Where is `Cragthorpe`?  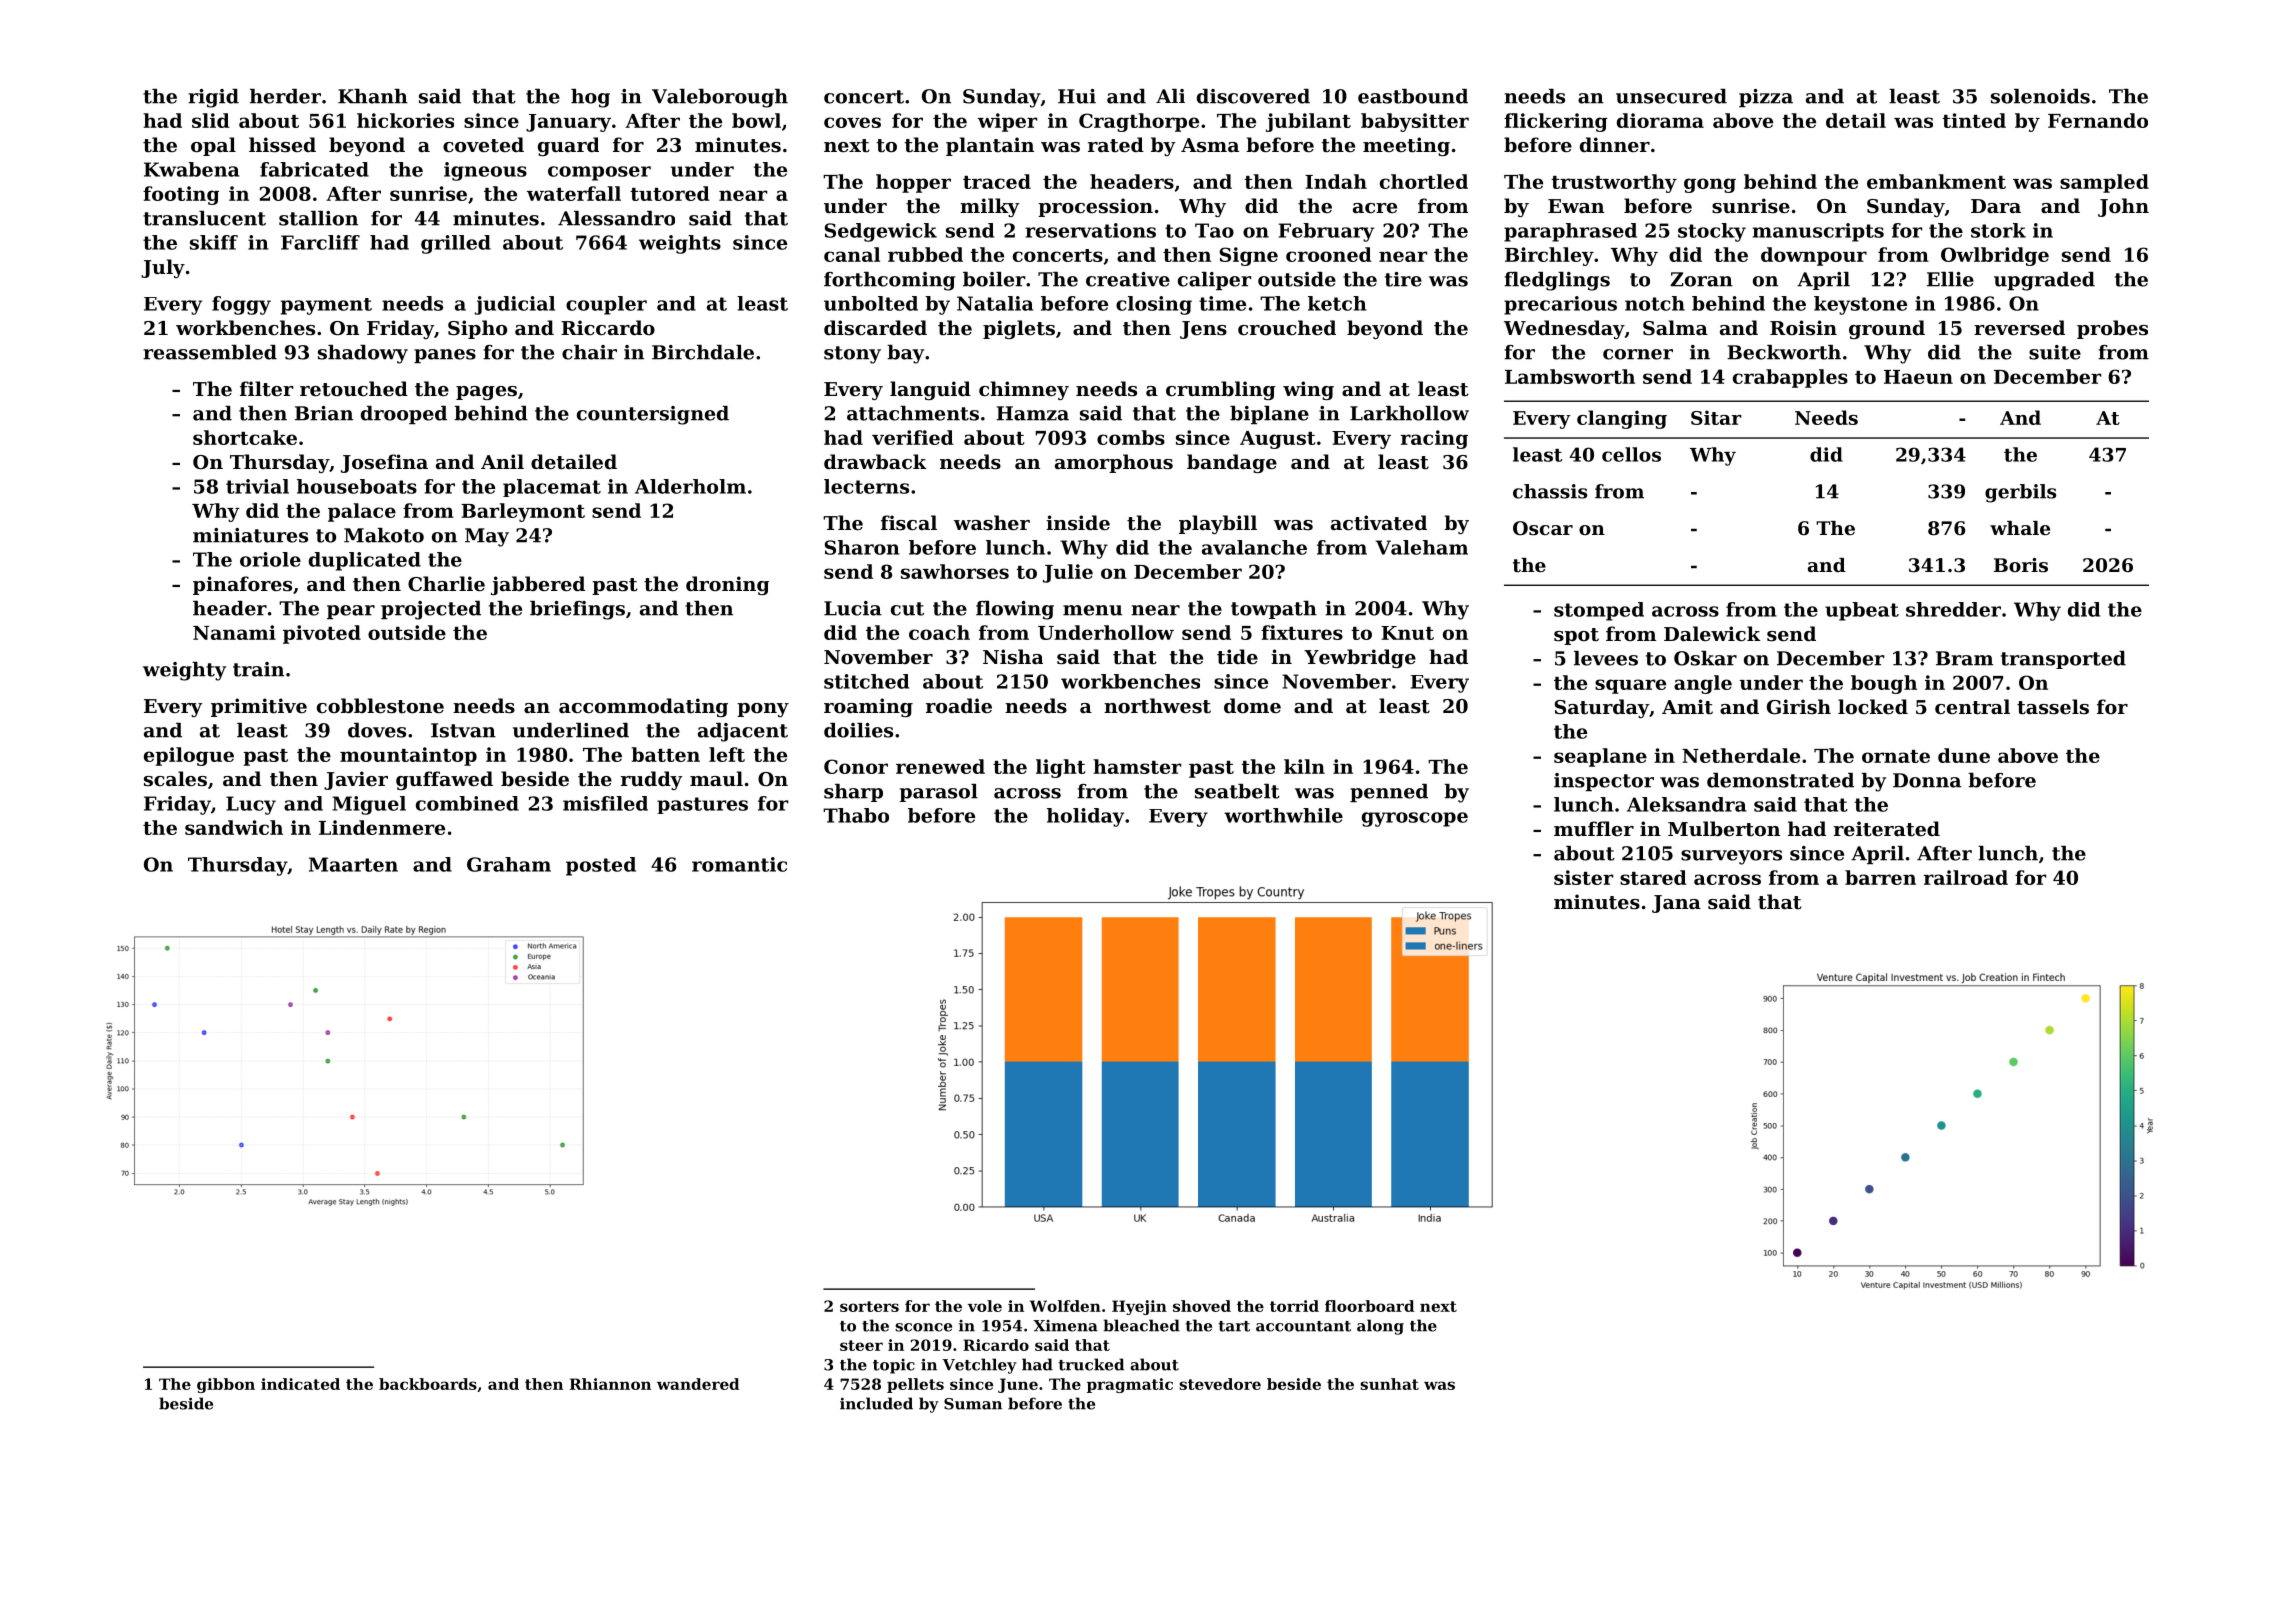
Cragthorpe is located at coordinates (1139, 122).
